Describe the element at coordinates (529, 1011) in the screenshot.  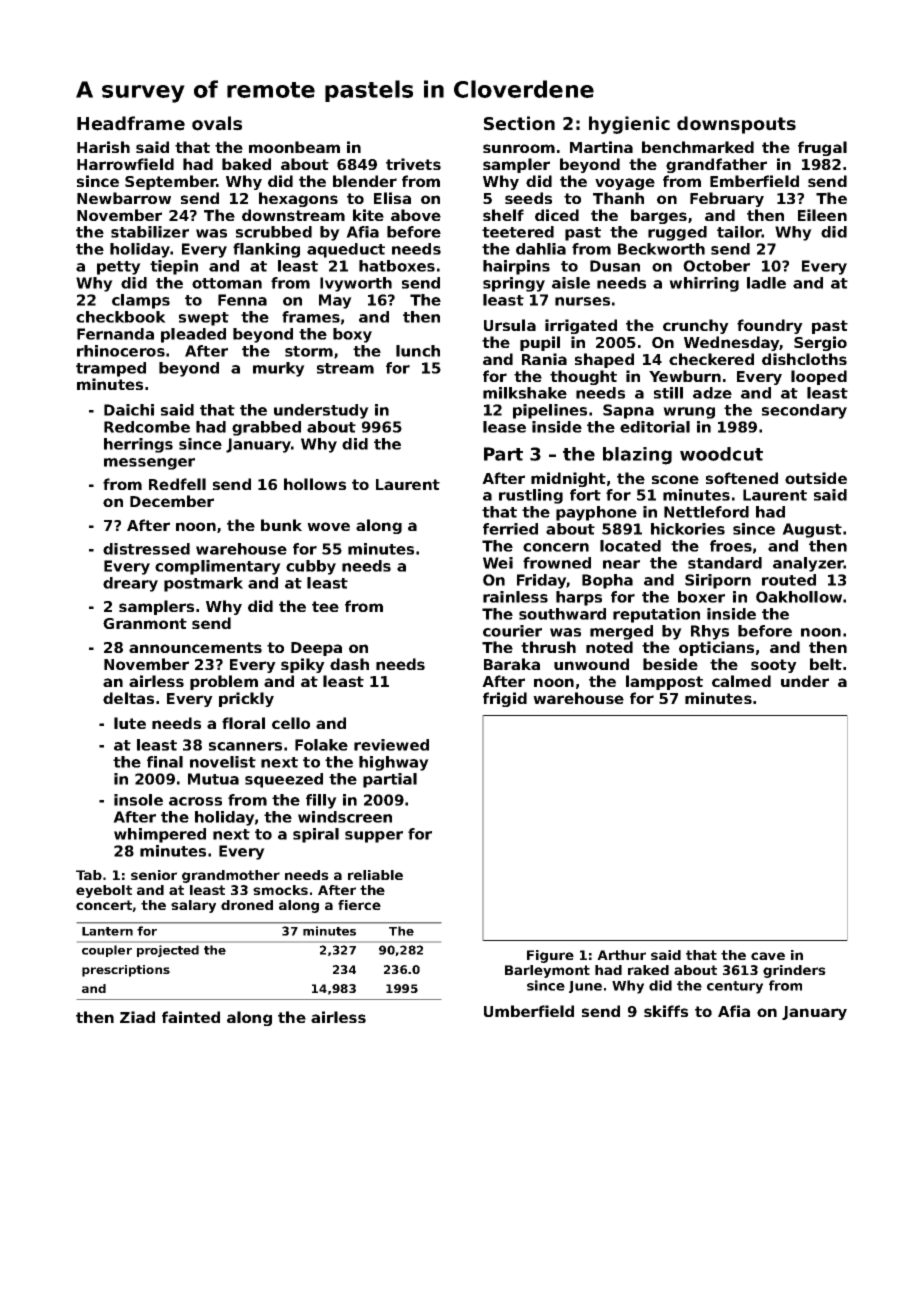
I see `Umberfield` at that location.
